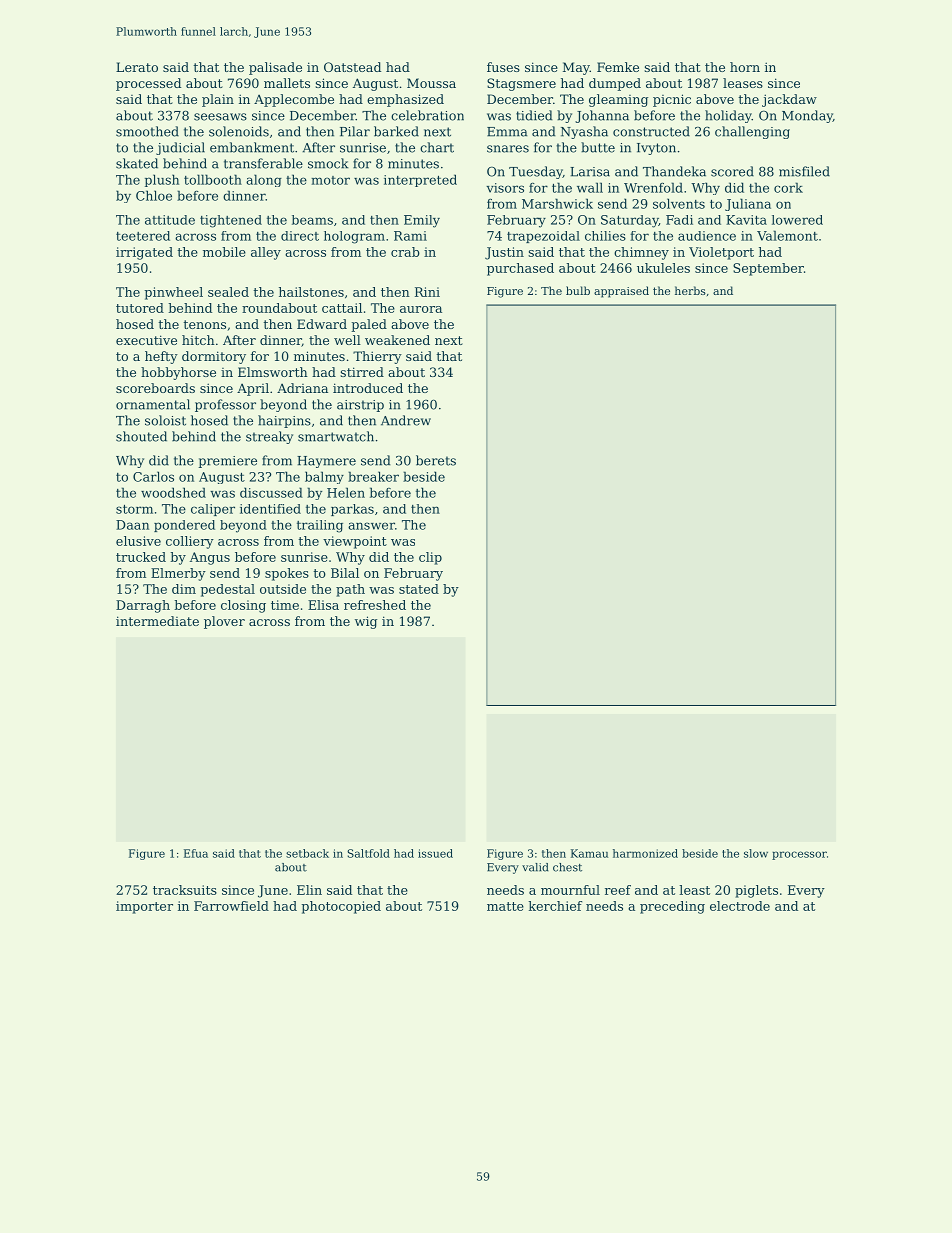  Describe the element at coordinates (196, 853) in the document. I see `Efua` at that location.
